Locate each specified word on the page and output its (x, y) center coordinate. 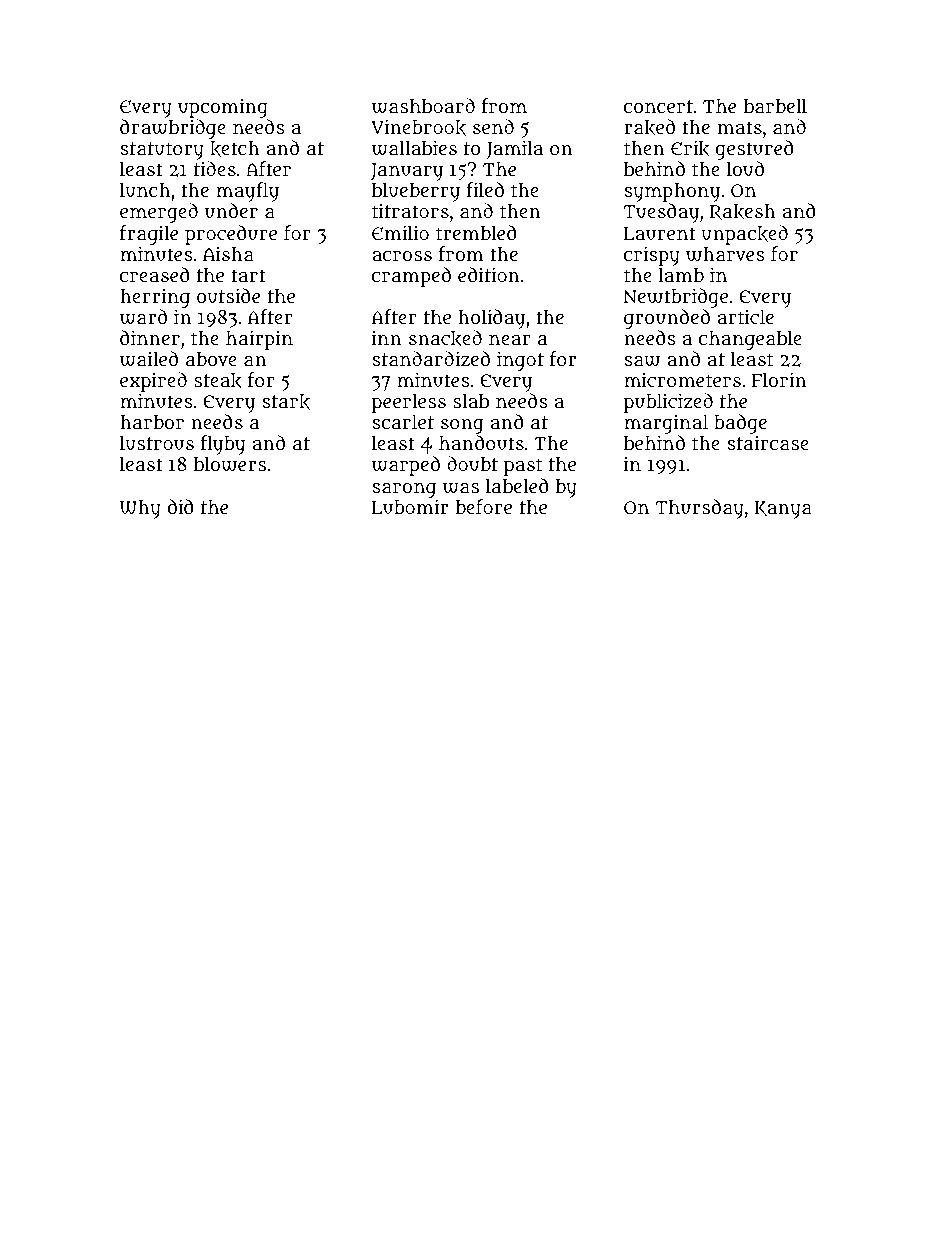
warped (406, 466)
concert (658, 106)
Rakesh (743, 212)
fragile (149, 235)
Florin (779, 379)
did (181, 506)
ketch (234, 149)
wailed (149, 359)
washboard (423, 106)
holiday (492, 319)
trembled (476, 232)
